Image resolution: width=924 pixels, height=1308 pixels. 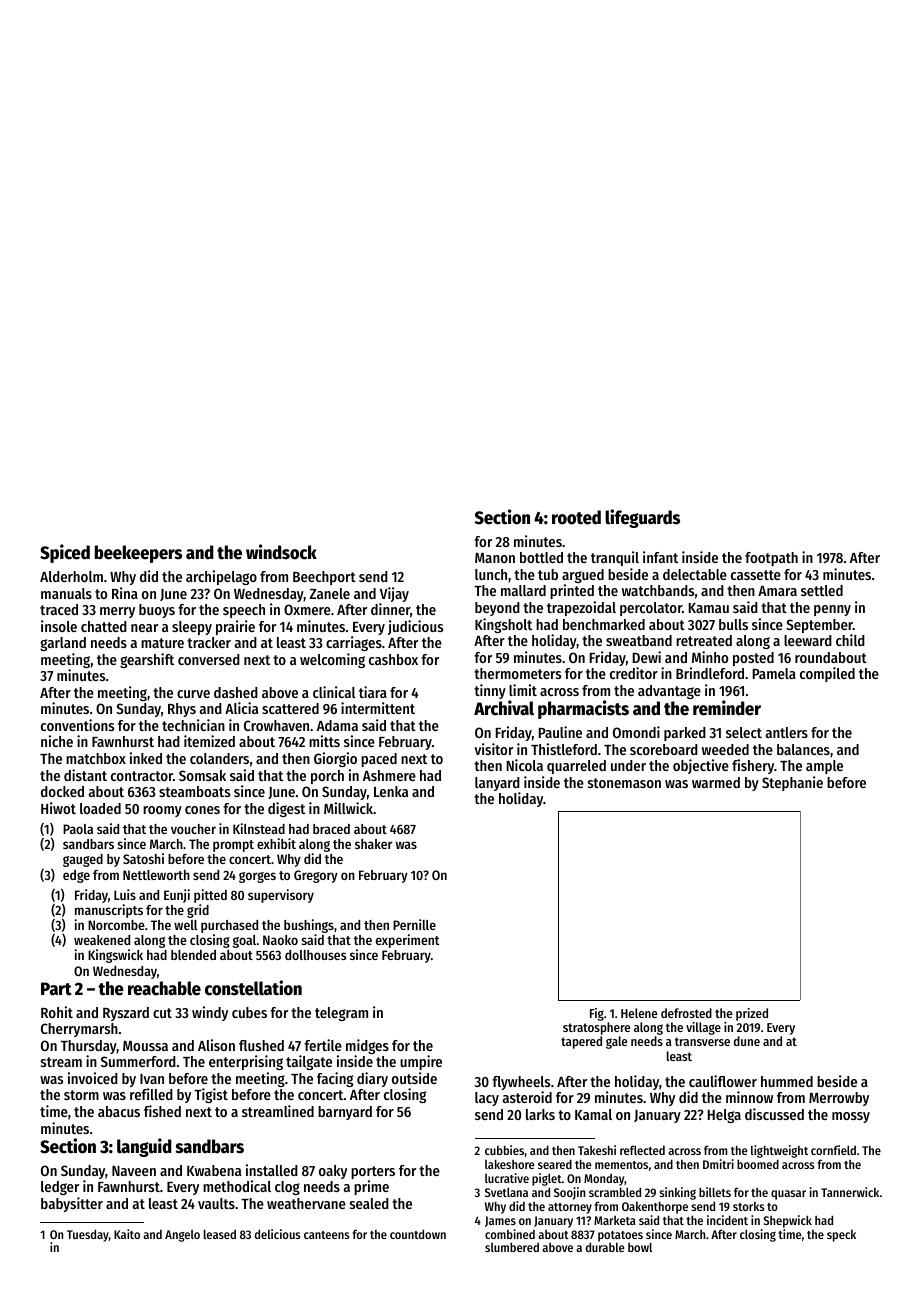 What do you see at coordinates (65, 553) in the screenshot?
I see `Spiced` at bounding box center [65, 553].
